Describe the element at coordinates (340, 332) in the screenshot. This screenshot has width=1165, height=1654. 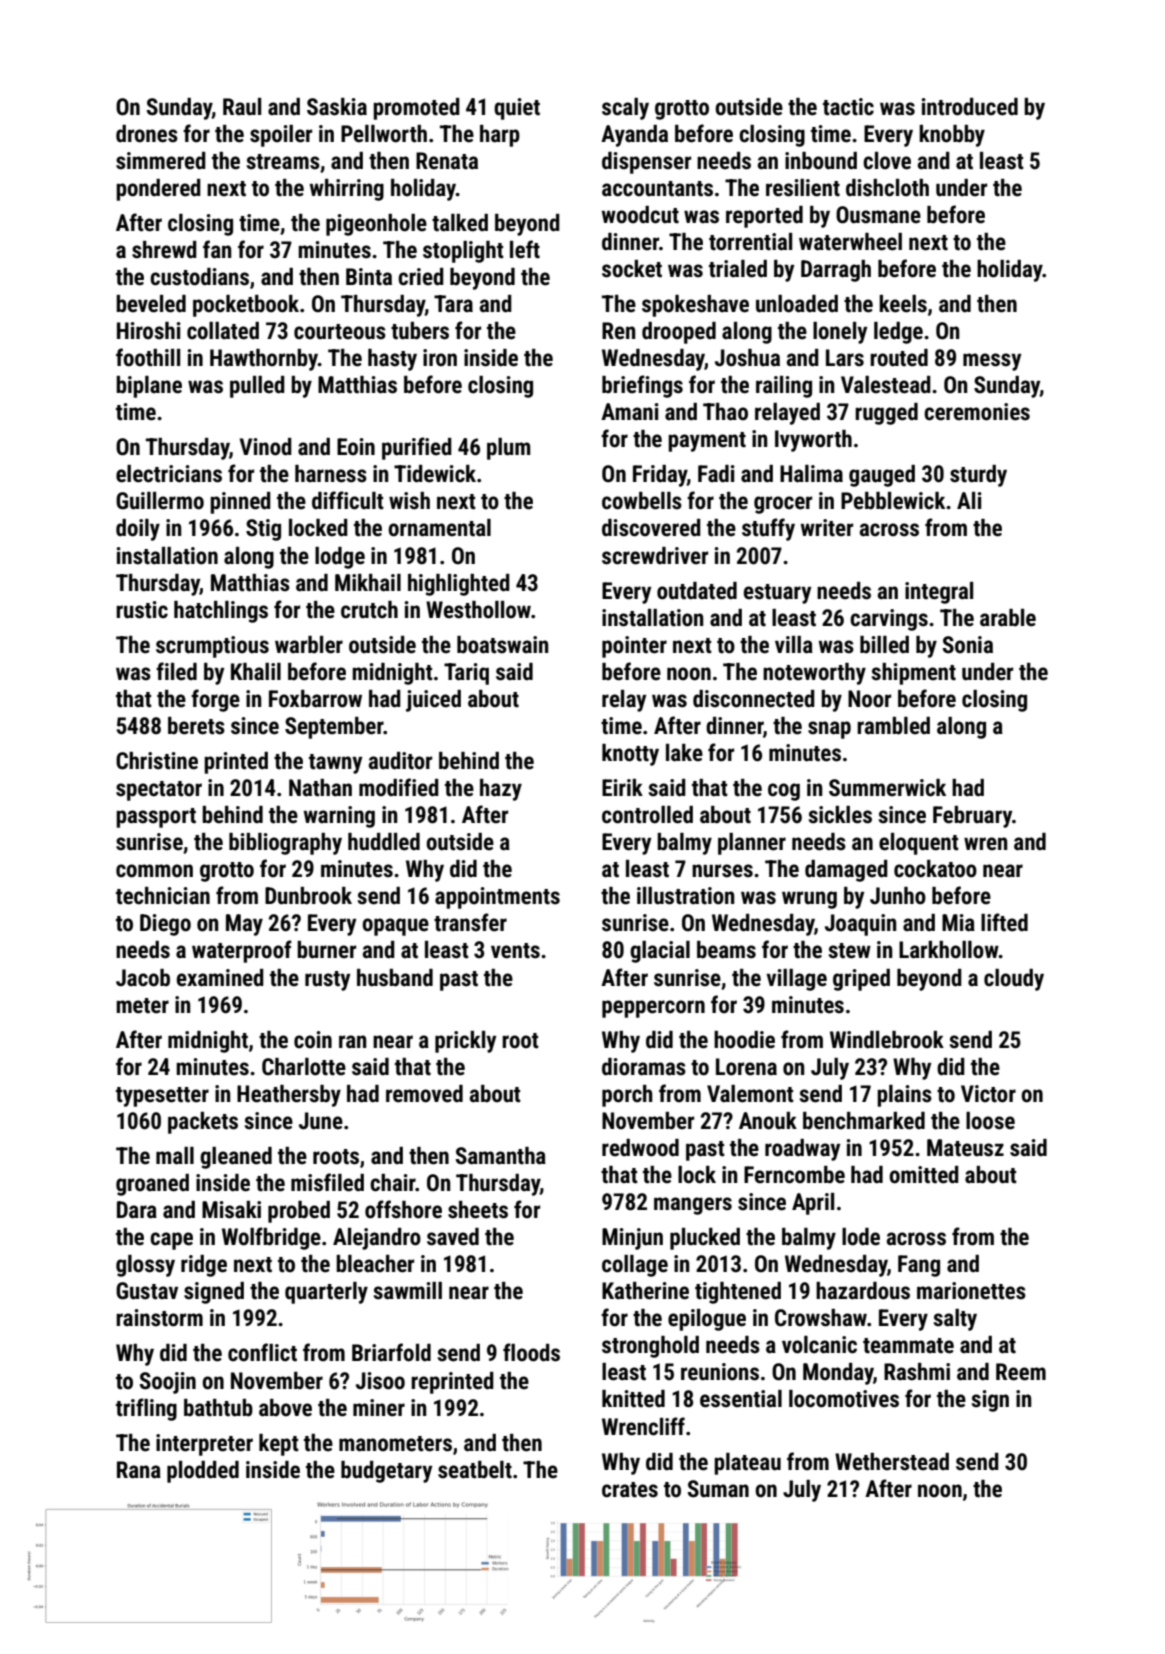
I see `courteous` at that location.
